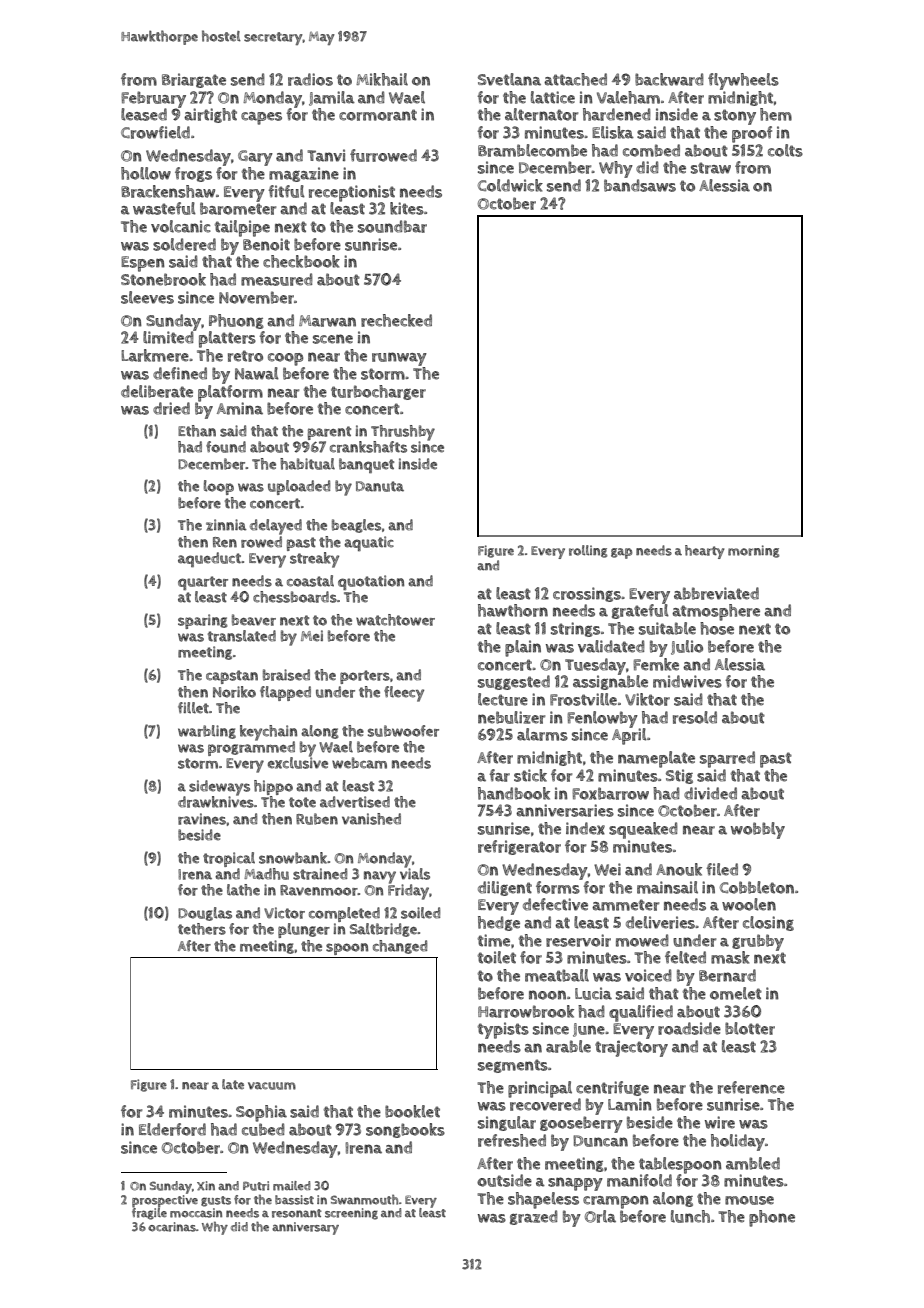  I want to click on Mikhail, so click(382, 79).
